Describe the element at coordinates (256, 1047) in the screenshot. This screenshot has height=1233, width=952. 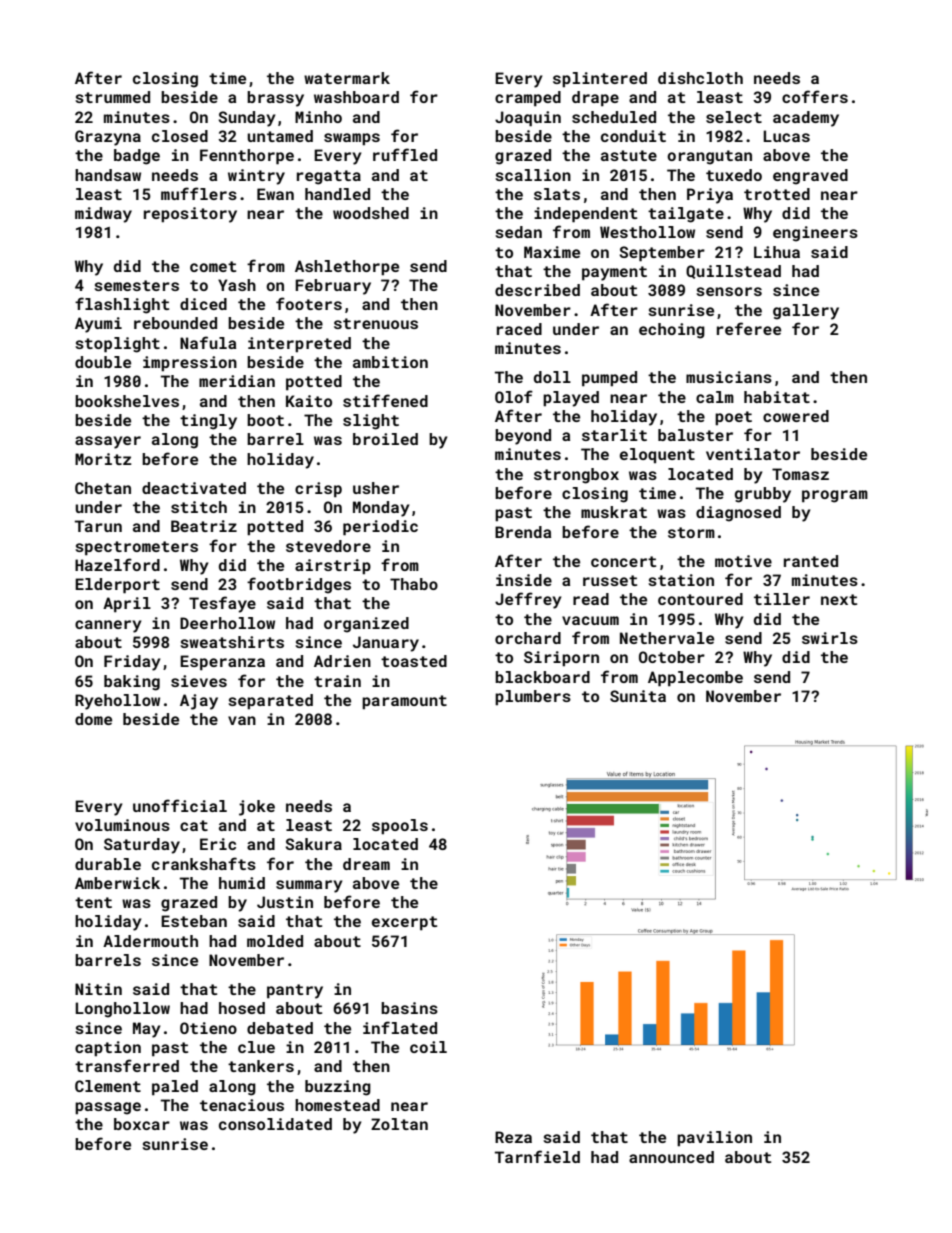
I see `clue` at that location.
